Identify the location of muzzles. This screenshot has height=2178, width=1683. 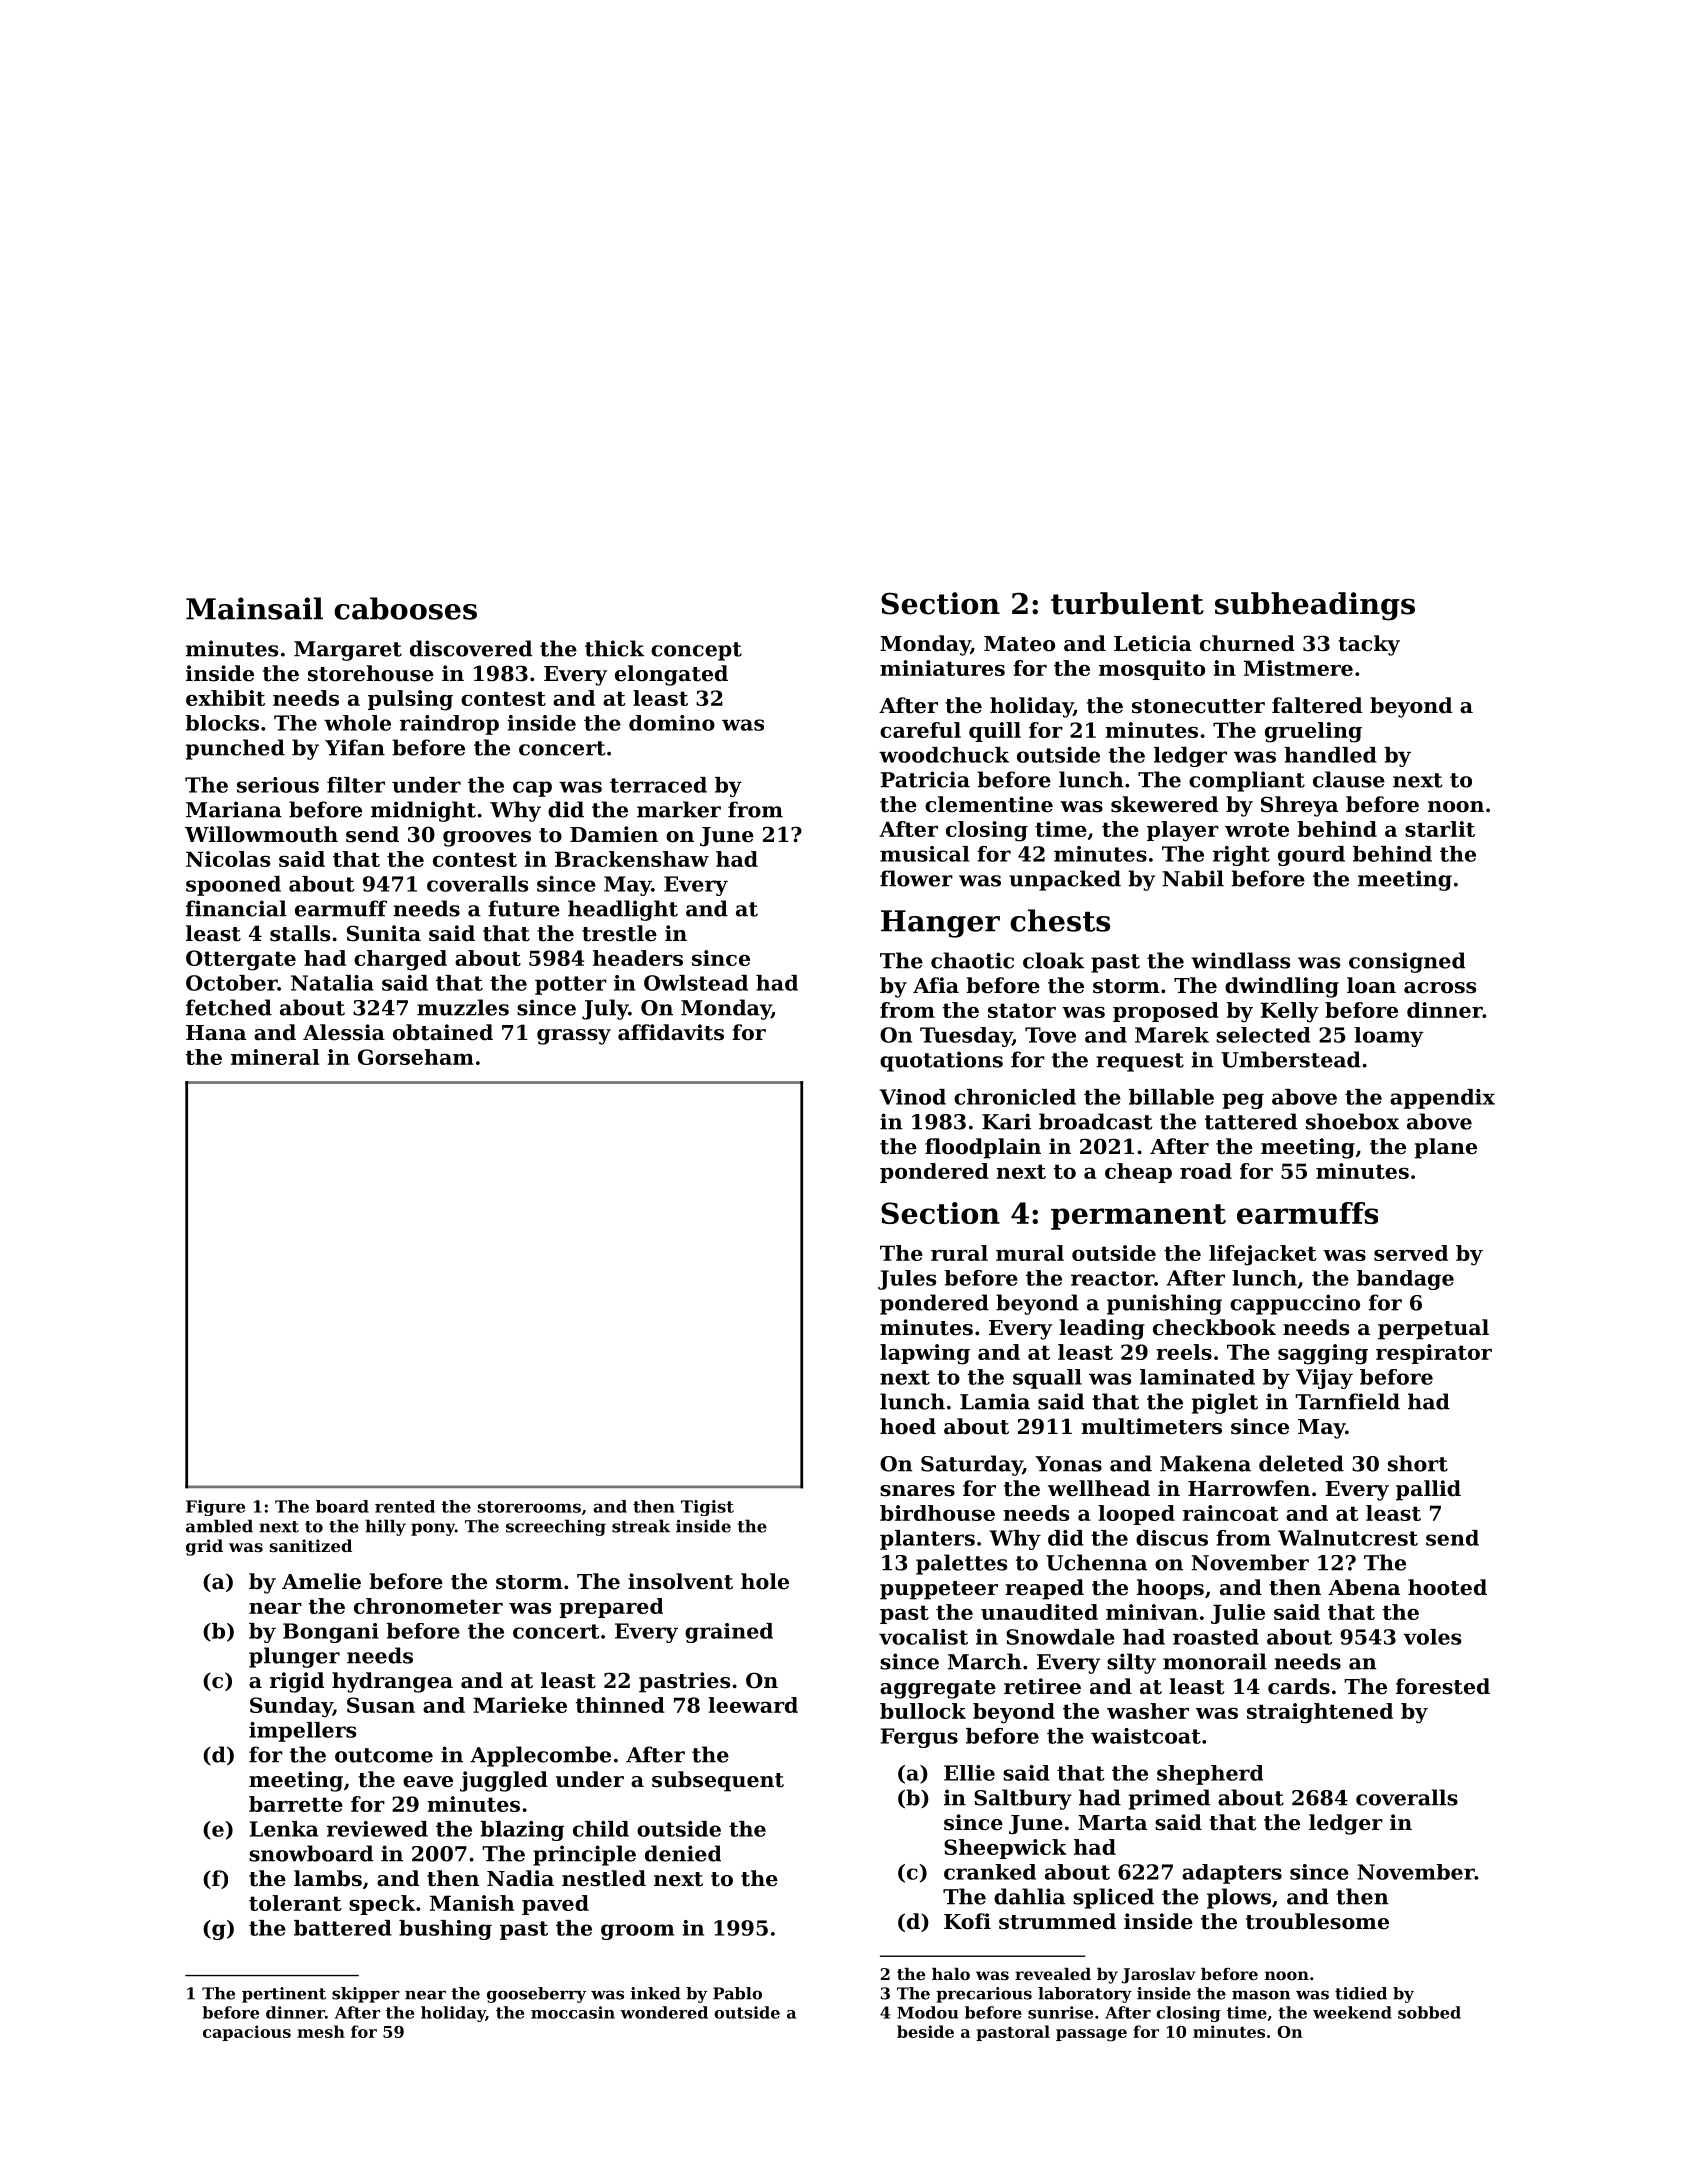
(463, 1007).
